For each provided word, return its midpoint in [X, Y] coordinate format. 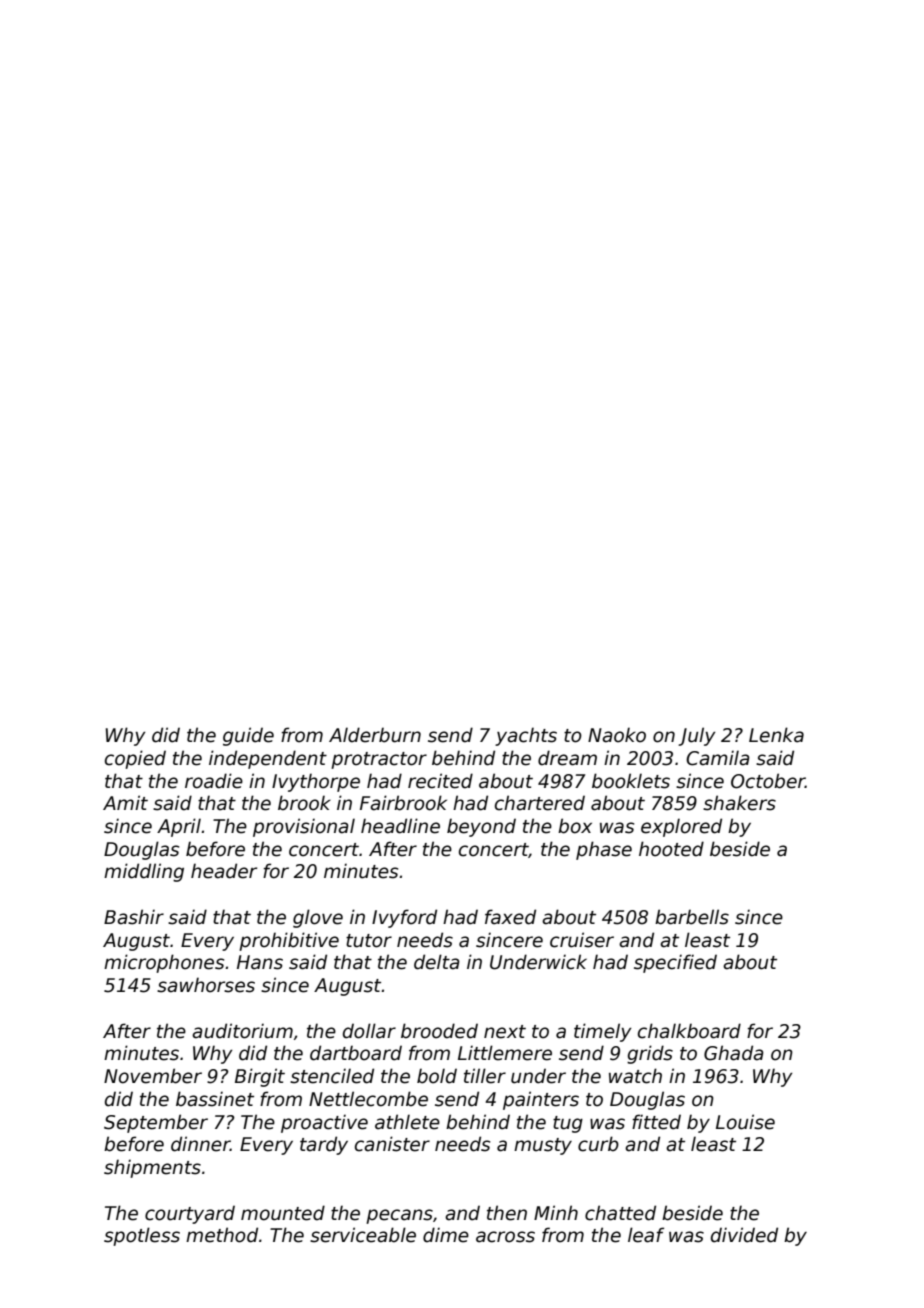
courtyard [190, 1214]
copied [135, 759]
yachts [526, 736]
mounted [283, 1213]
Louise [745, 1122]
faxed [510, 917]
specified [675, 963]
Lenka [776, 735]
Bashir [134, 917]
